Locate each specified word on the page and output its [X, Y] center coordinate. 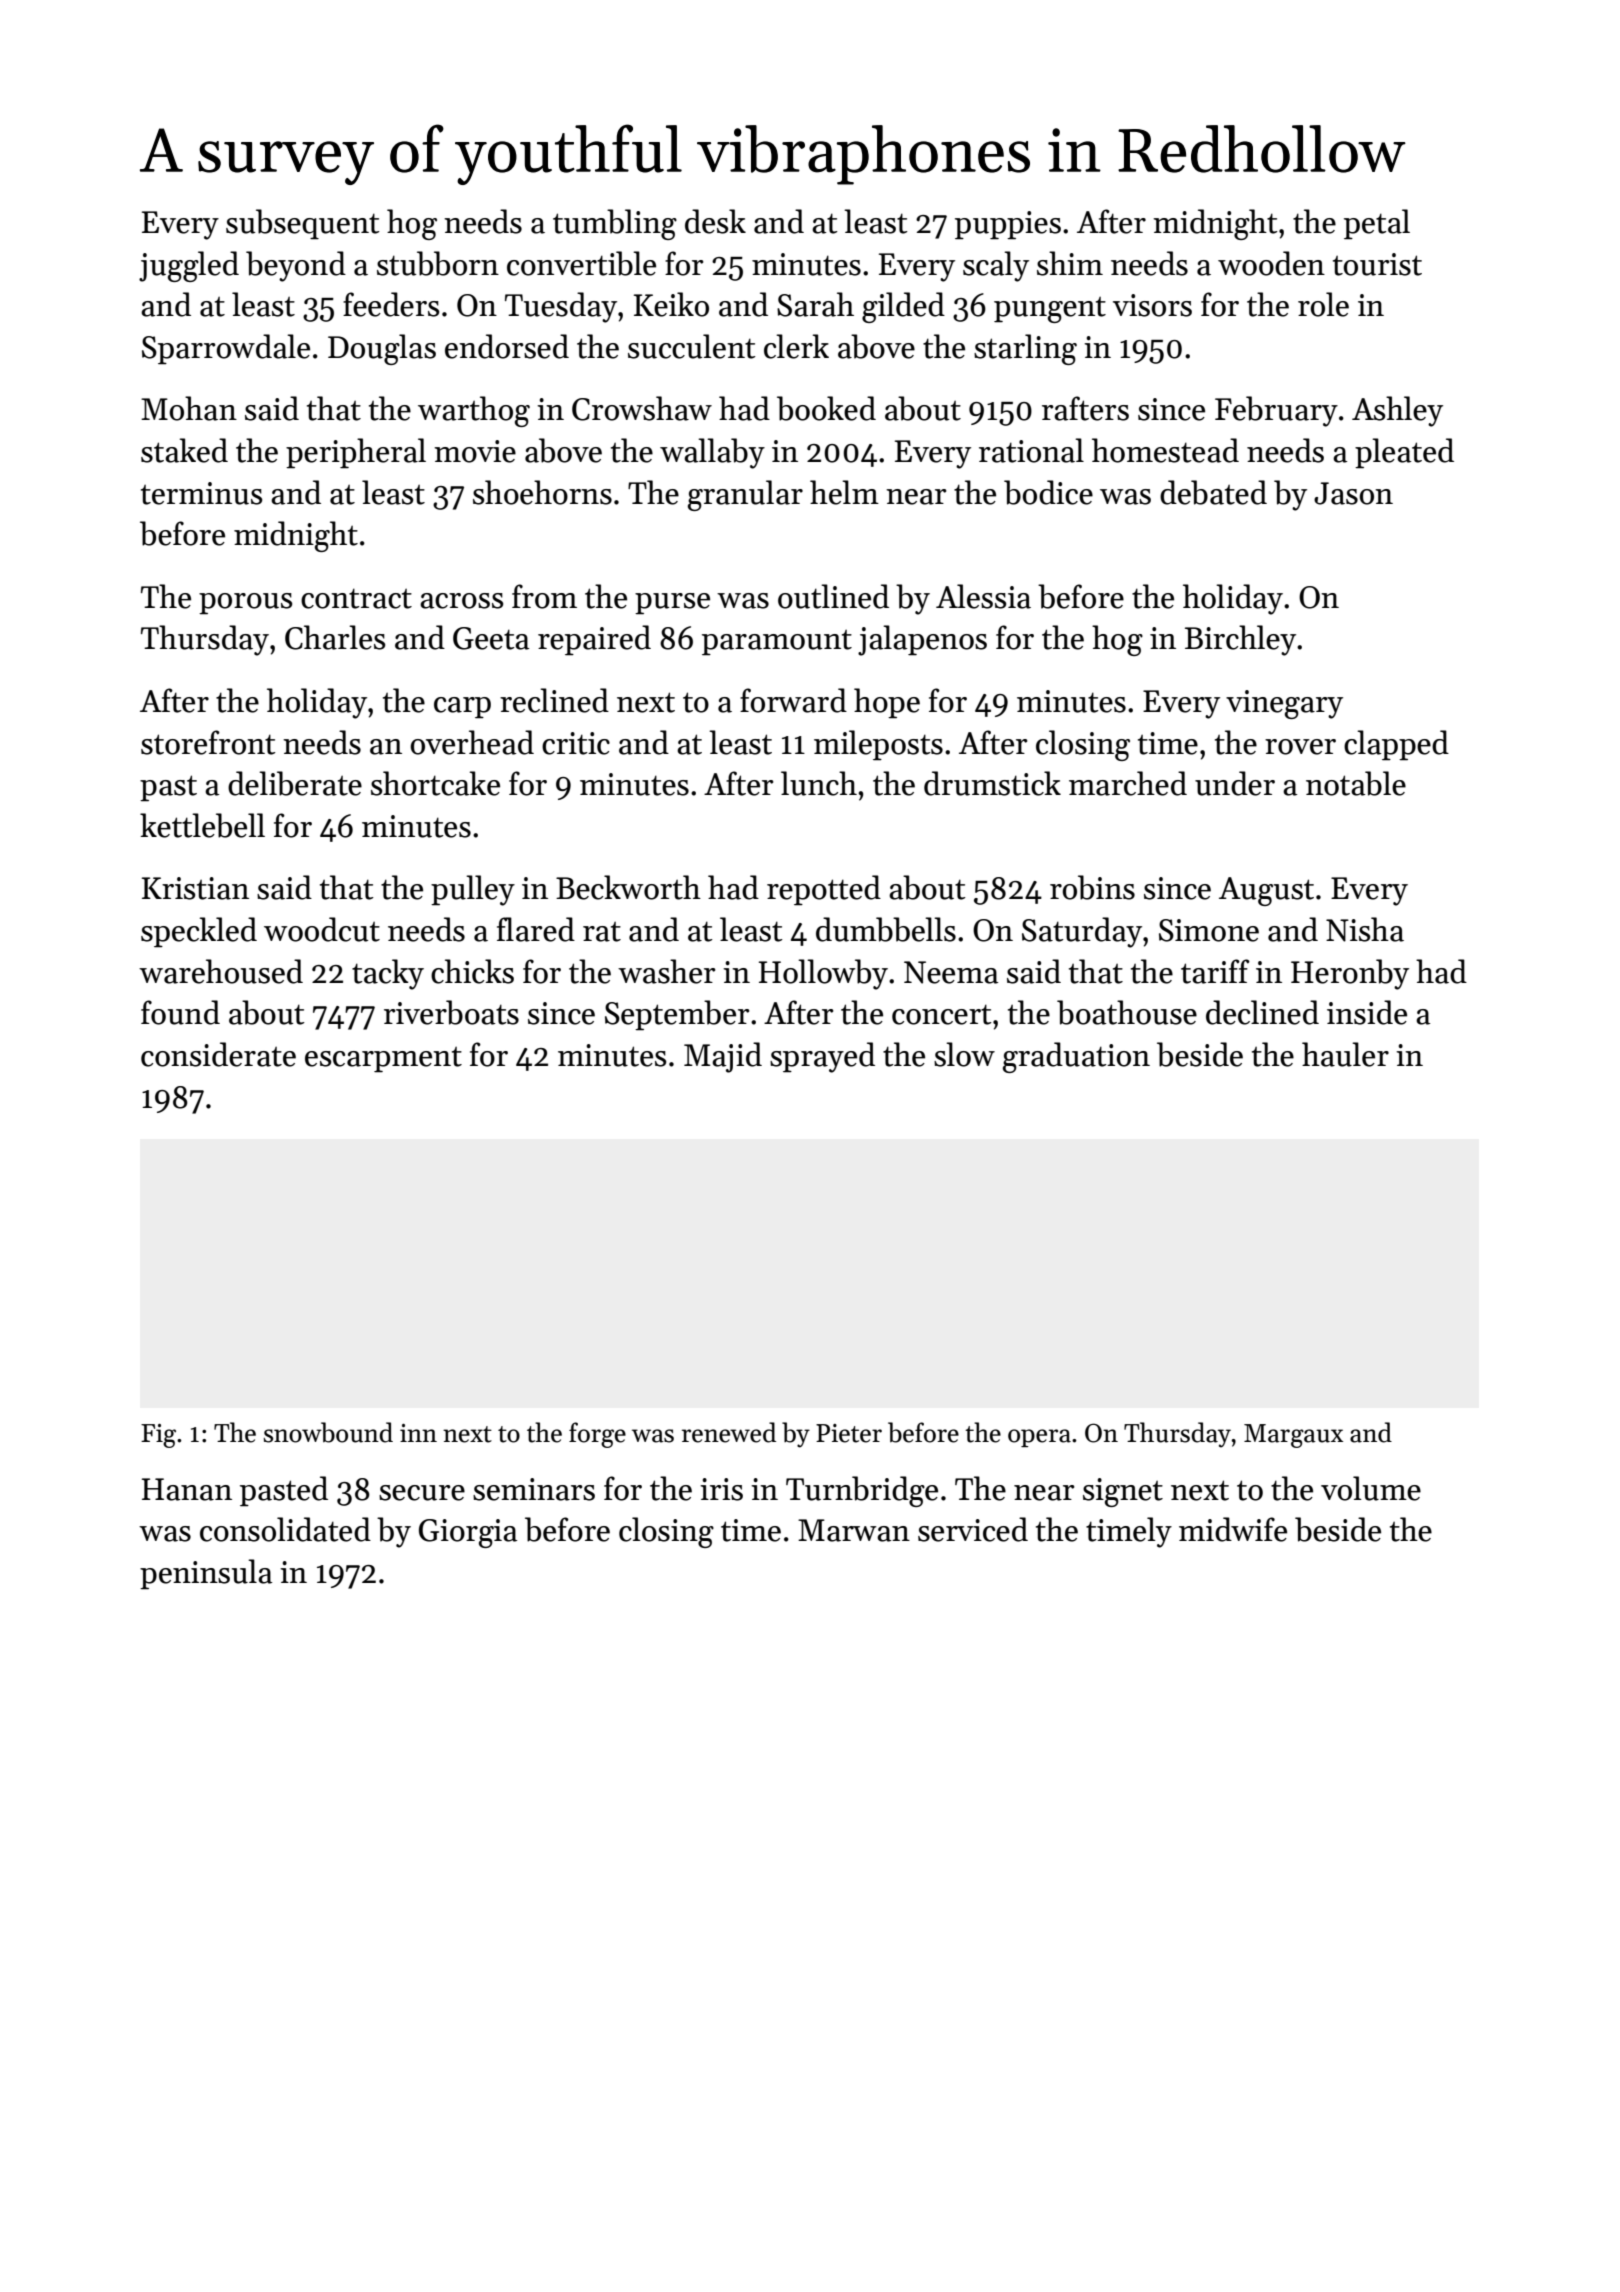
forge [597, 1435]
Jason [1353, 493]
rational [1031, 450]
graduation [1076, 1057]
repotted [824, 890]
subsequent [302, 224]
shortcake [435, 783]
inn [418, 1433]
